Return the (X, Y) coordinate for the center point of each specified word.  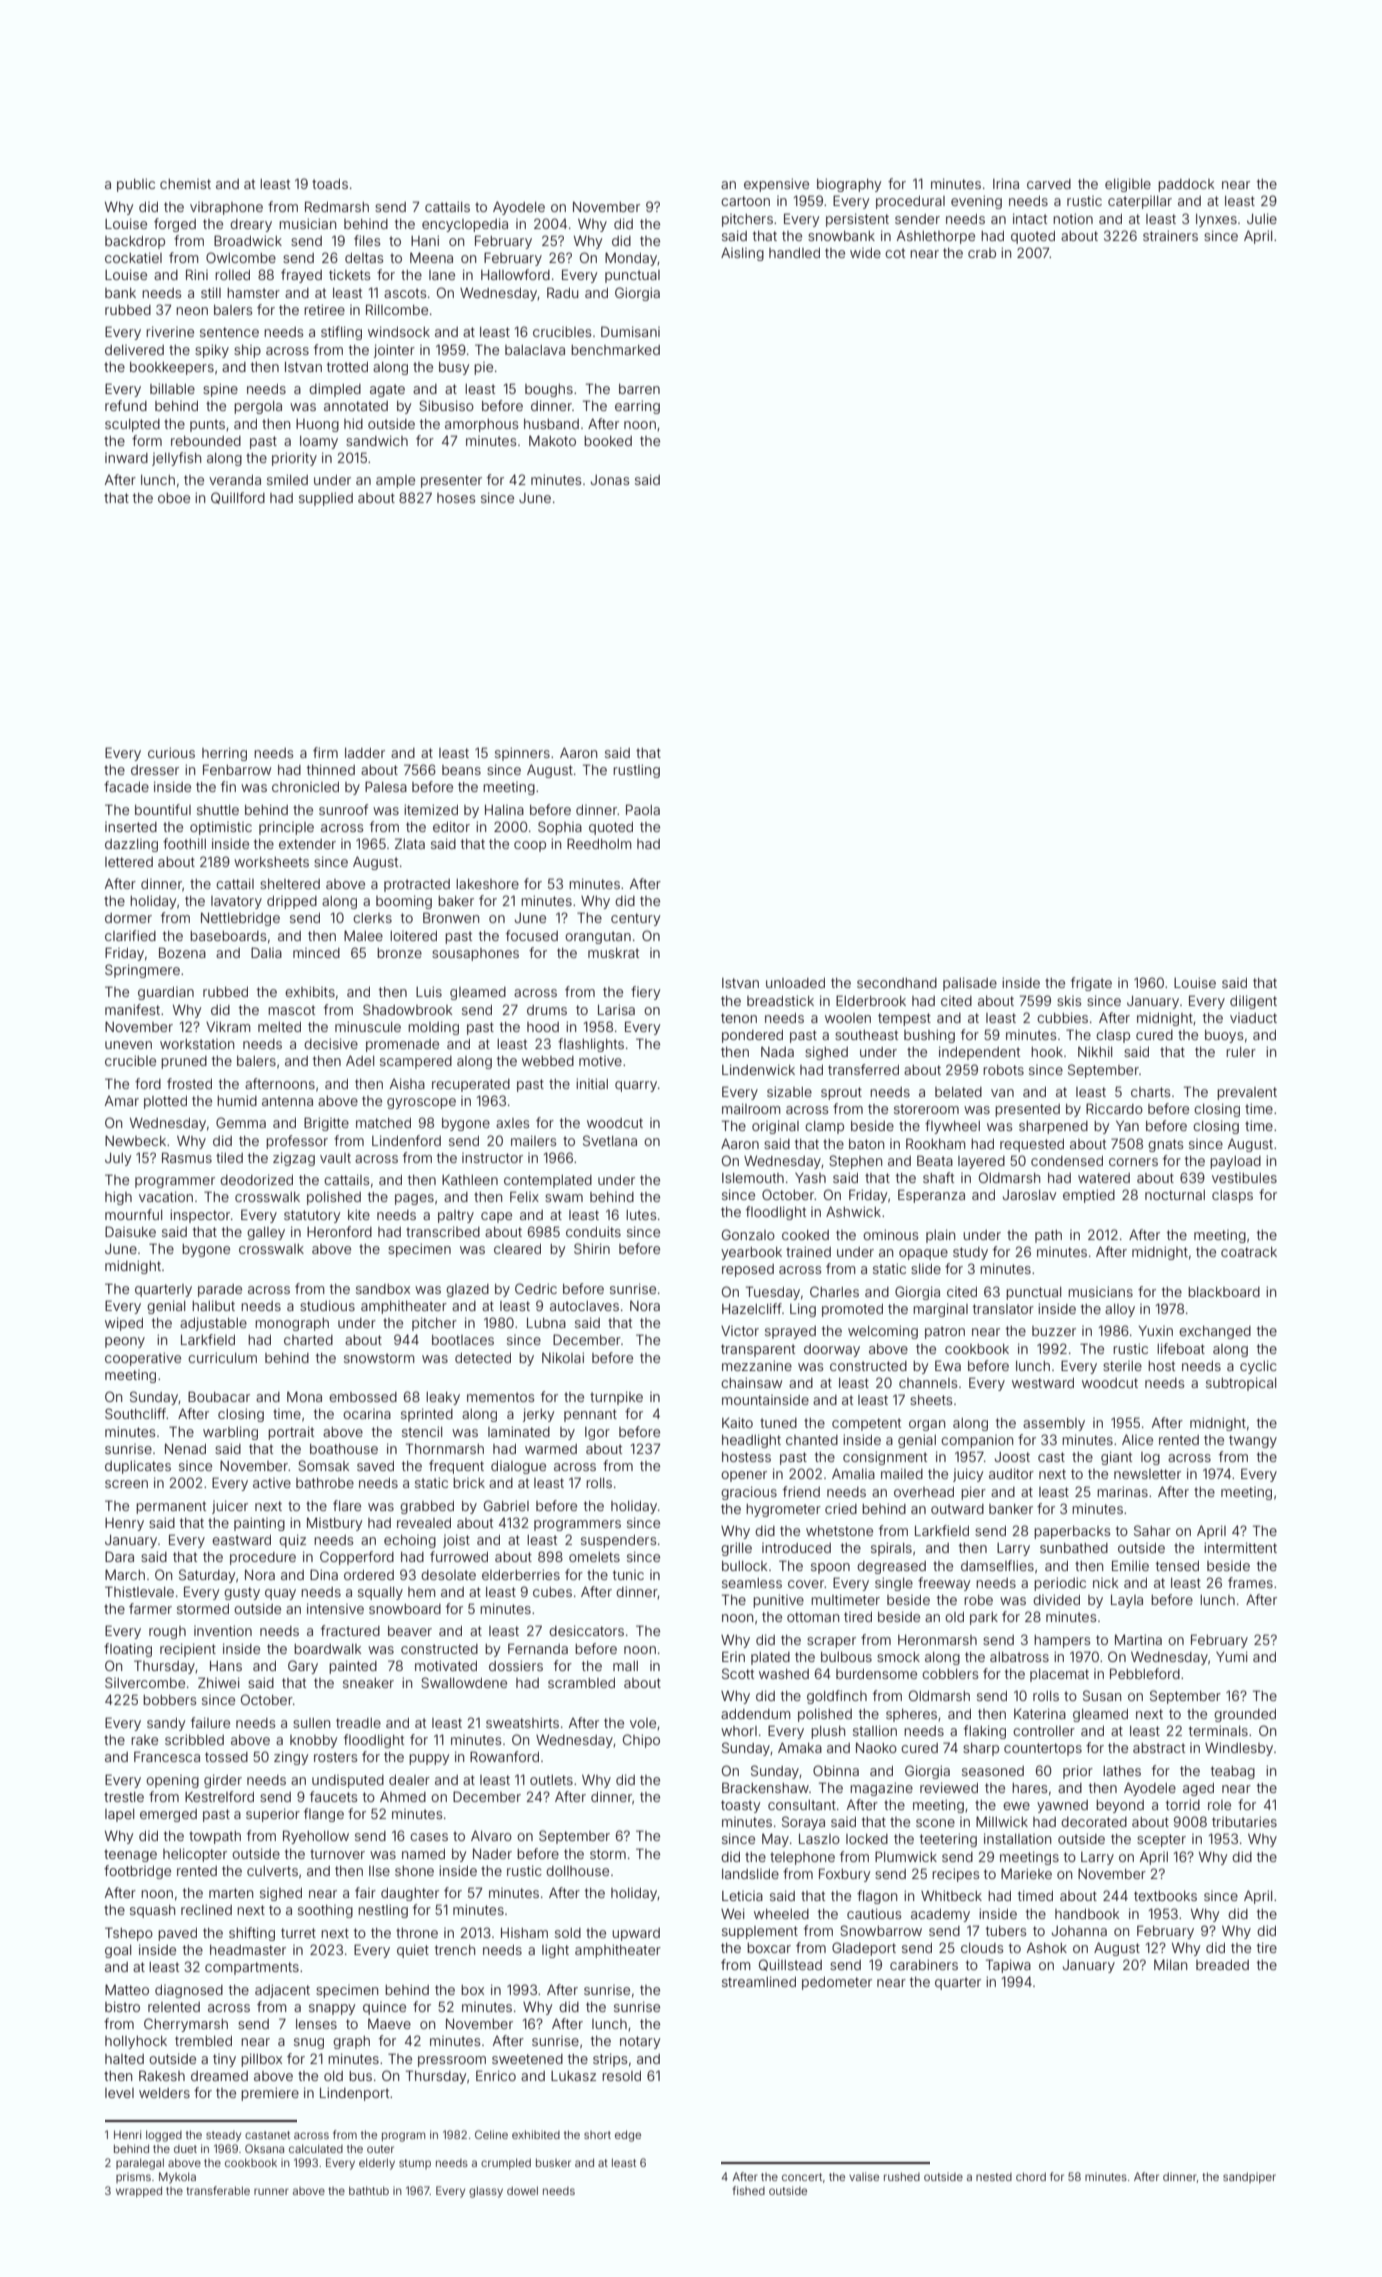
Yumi (1232, 1656)
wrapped (139, 2191)
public (136, 185)
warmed (551, 1449)
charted (308, 1340)
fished (749, 2190)
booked (608, 441)
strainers (1170, 235)
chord (1031, 2176)
